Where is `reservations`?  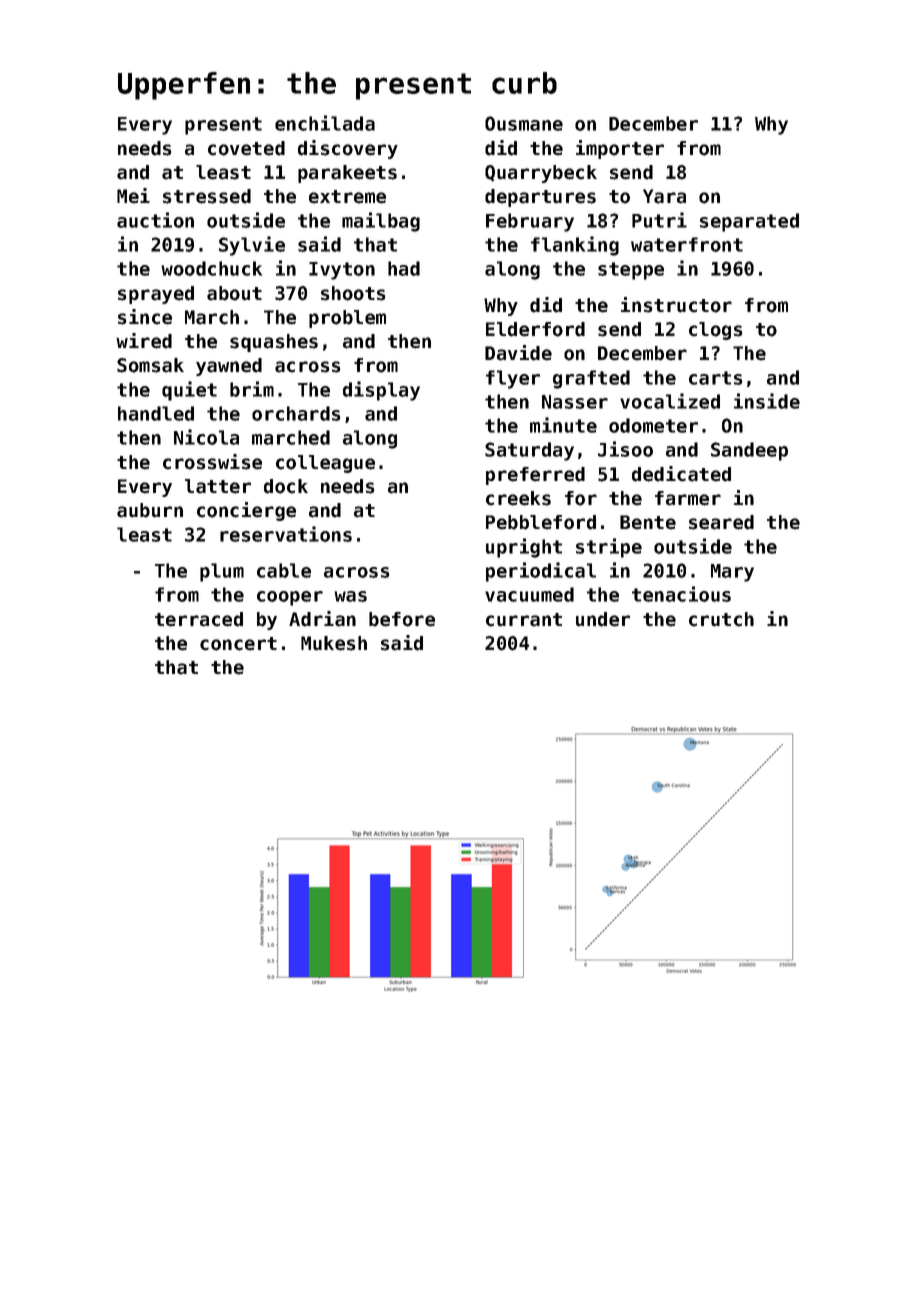 reservations is located at coordinates (286, 534).
